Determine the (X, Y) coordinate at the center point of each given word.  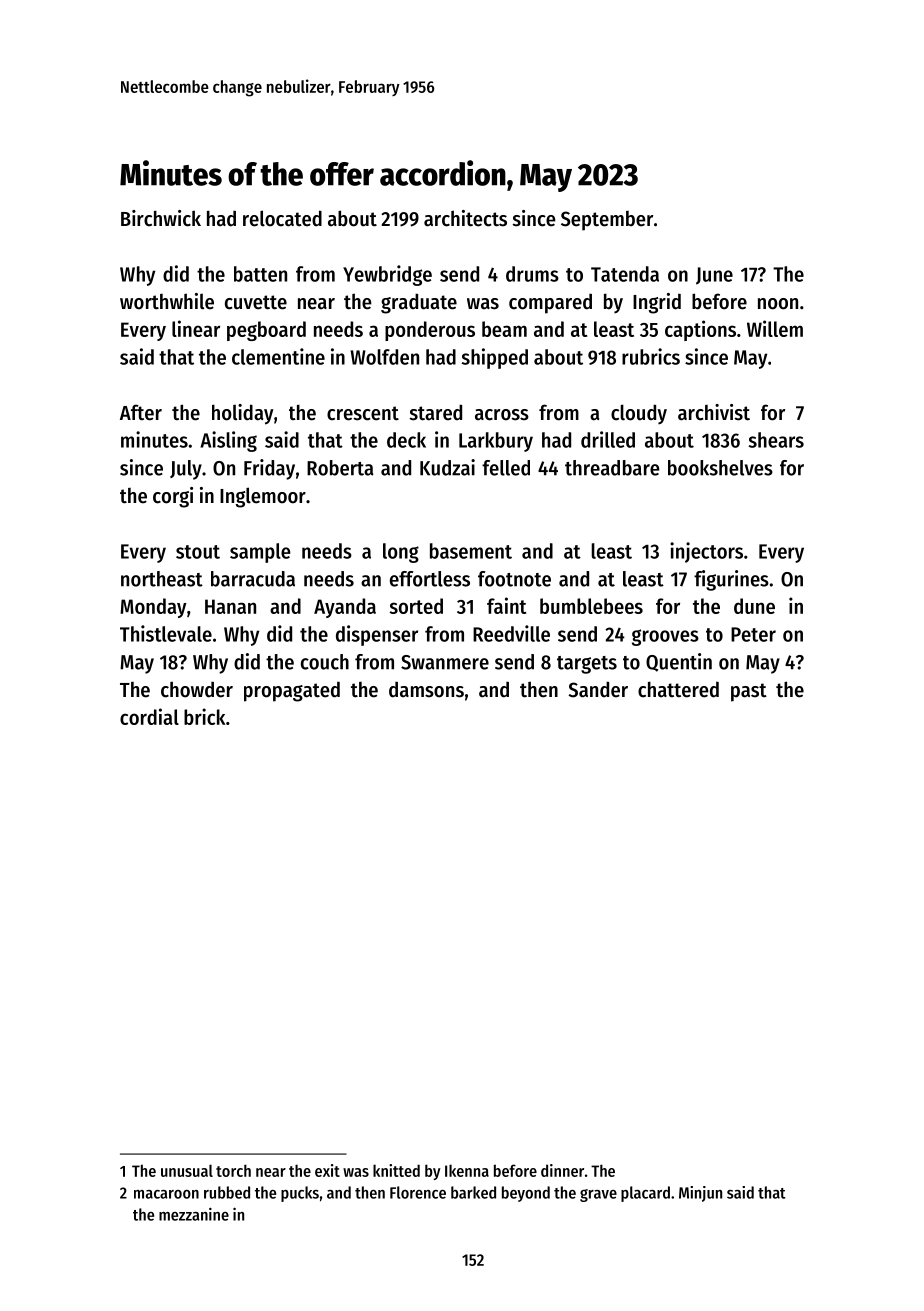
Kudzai (447, 467)
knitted (396, 1170)
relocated (282, 218)
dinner (562, 1170)
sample (260, 553)
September (607, 221)
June (714, 276)
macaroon (166, 1194)
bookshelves (720, 468)
